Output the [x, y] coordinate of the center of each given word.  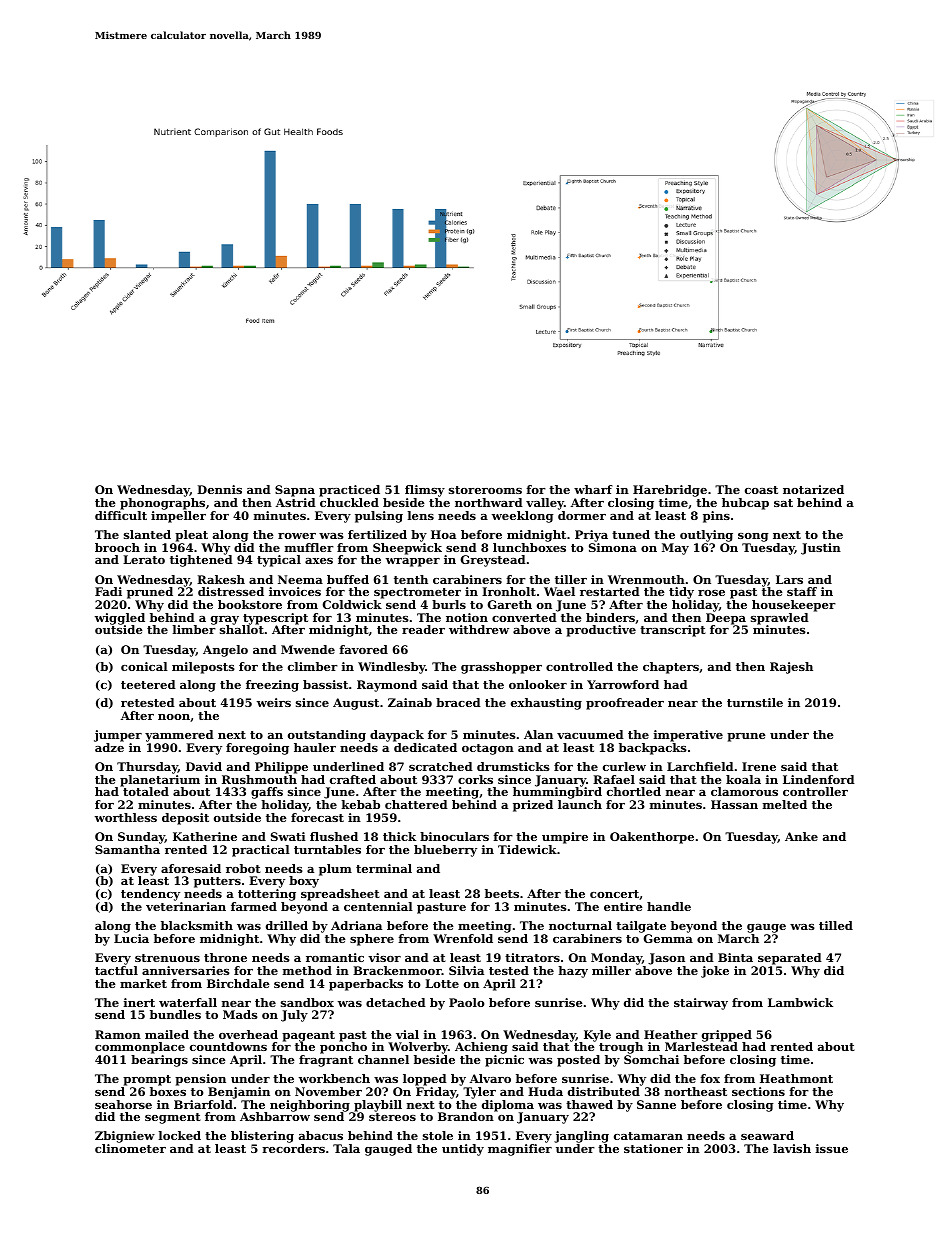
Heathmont [796, 1078]
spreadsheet [340, 895]
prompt [147, 1080]
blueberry [445, 851]
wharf [593, 489]
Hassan [734, 804]
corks [475, 779]
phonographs [162, 504]
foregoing [257, 749]
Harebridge [670, 491]
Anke [801, 836]
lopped [425, 1080]
